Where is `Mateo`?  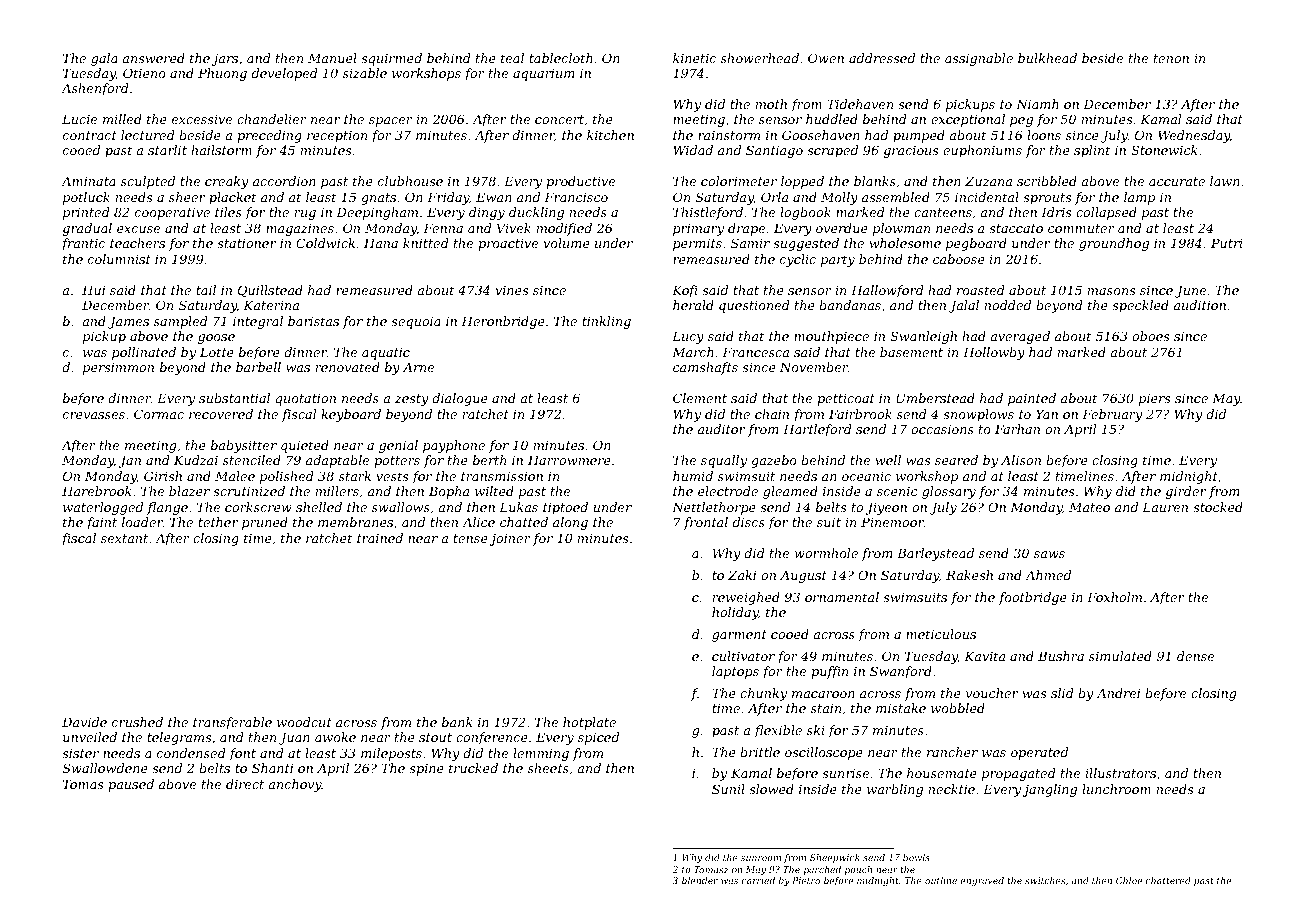
Mateo is located at coordinates (1089, 507).
